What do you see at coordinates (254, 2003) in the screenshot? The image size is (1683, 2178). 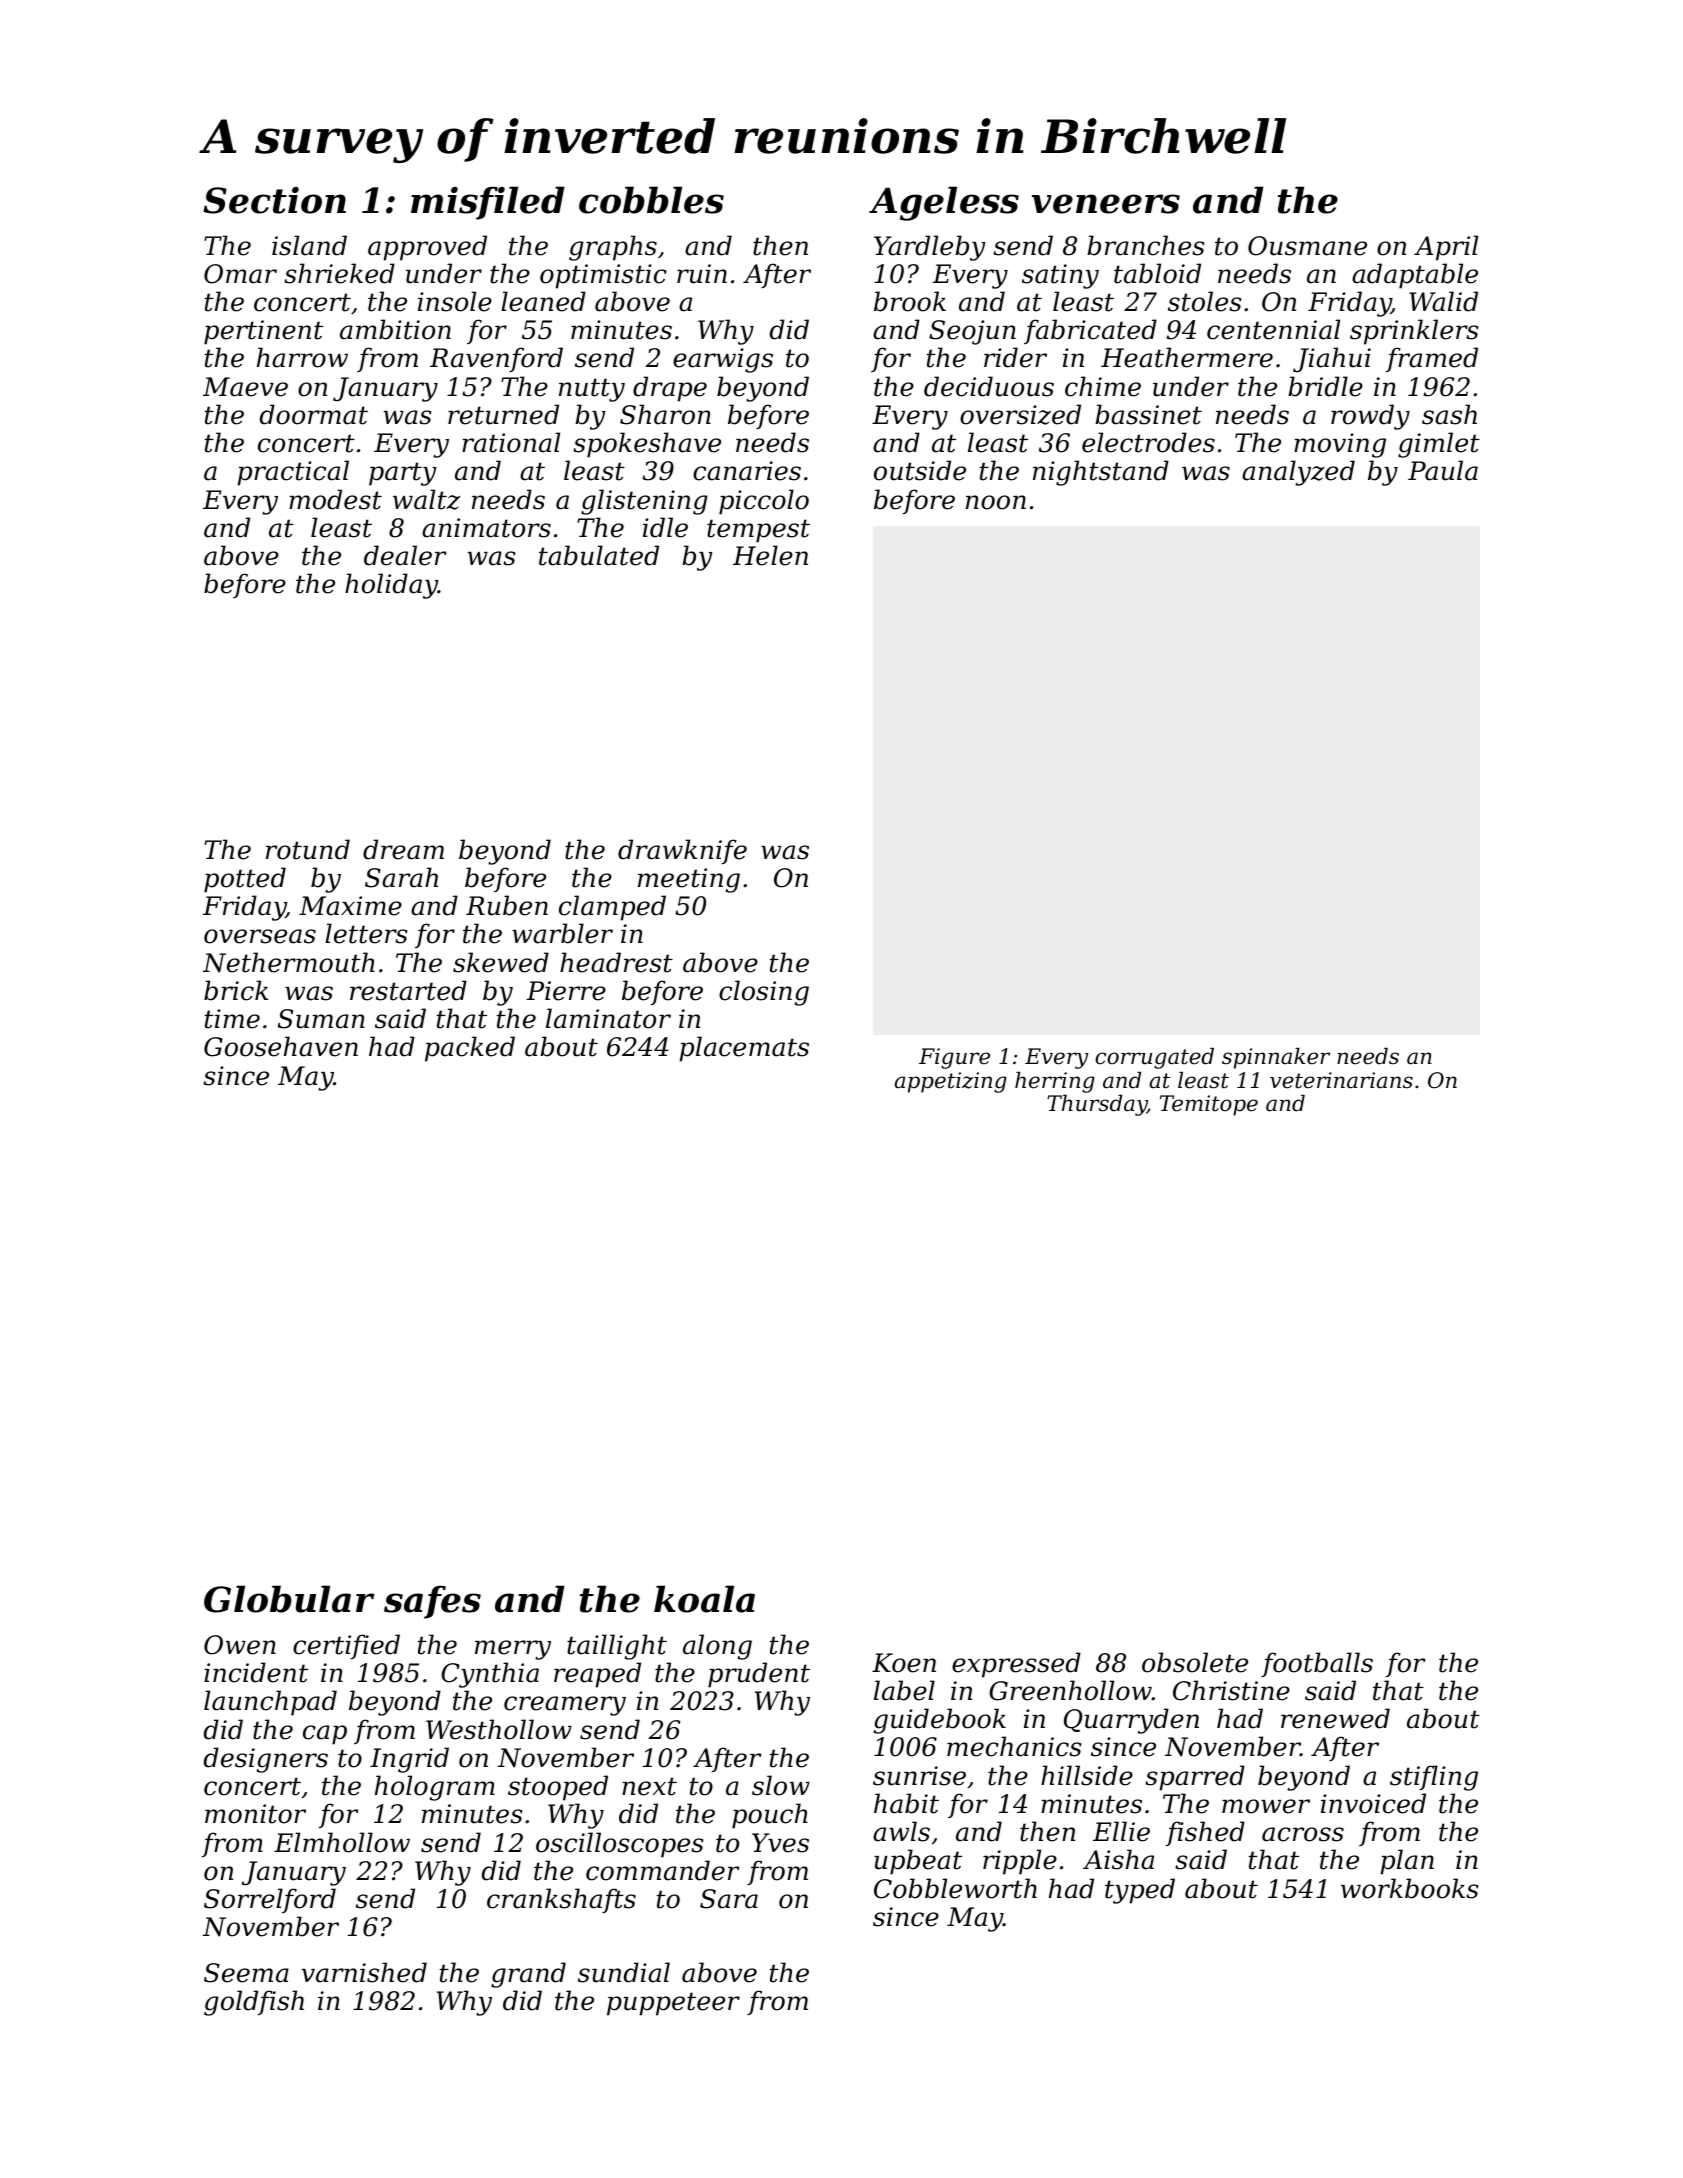 I see `goldfish` at bounding box center [254, 2003].
